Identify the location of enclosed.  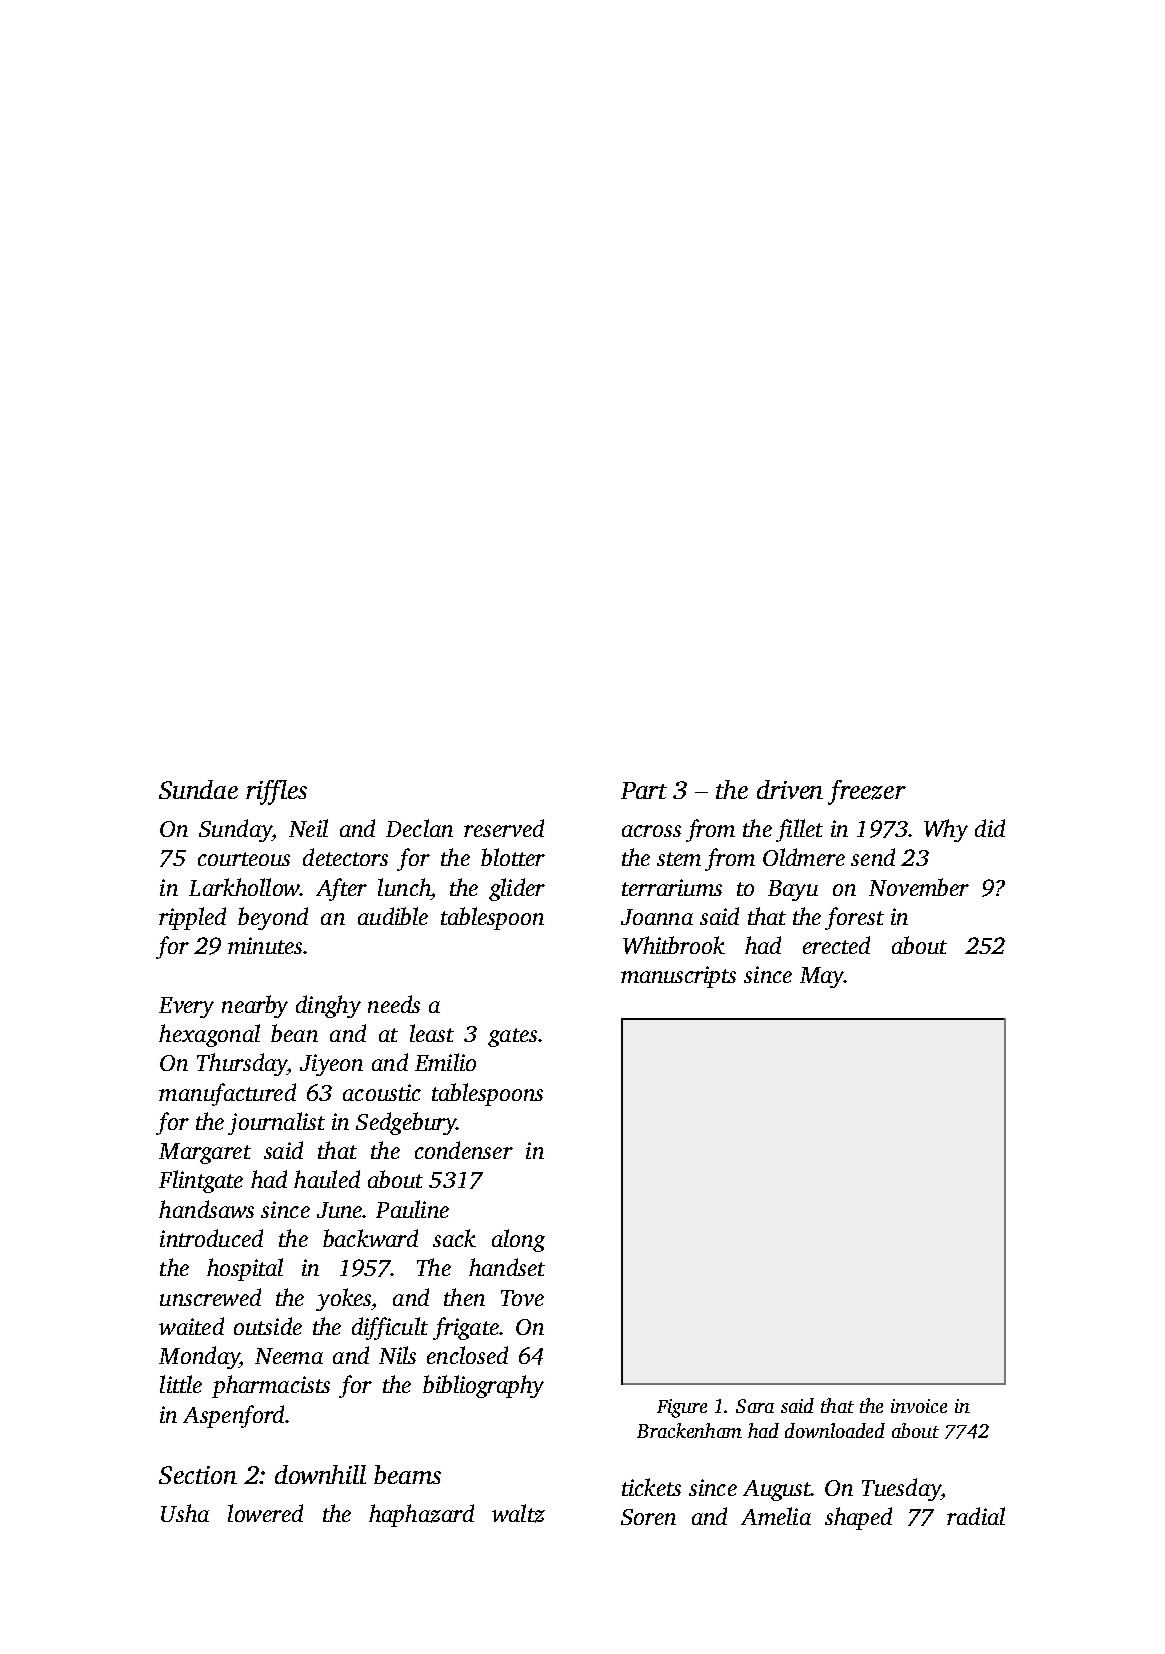
(467, 1355).
